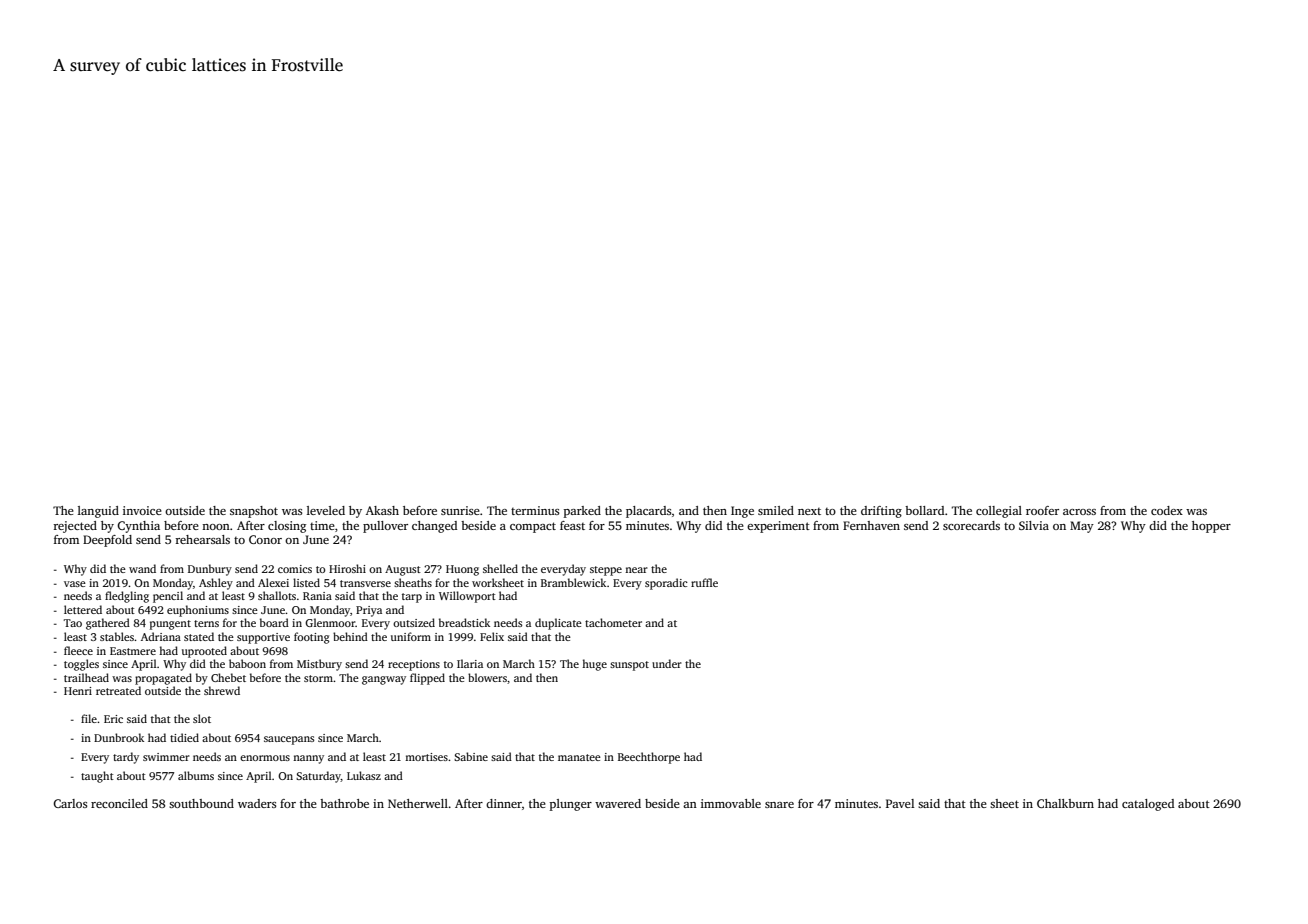 The height and width of the screenshot is (924, 1308). I want to click on Hiroshi, so click(347, 568).
